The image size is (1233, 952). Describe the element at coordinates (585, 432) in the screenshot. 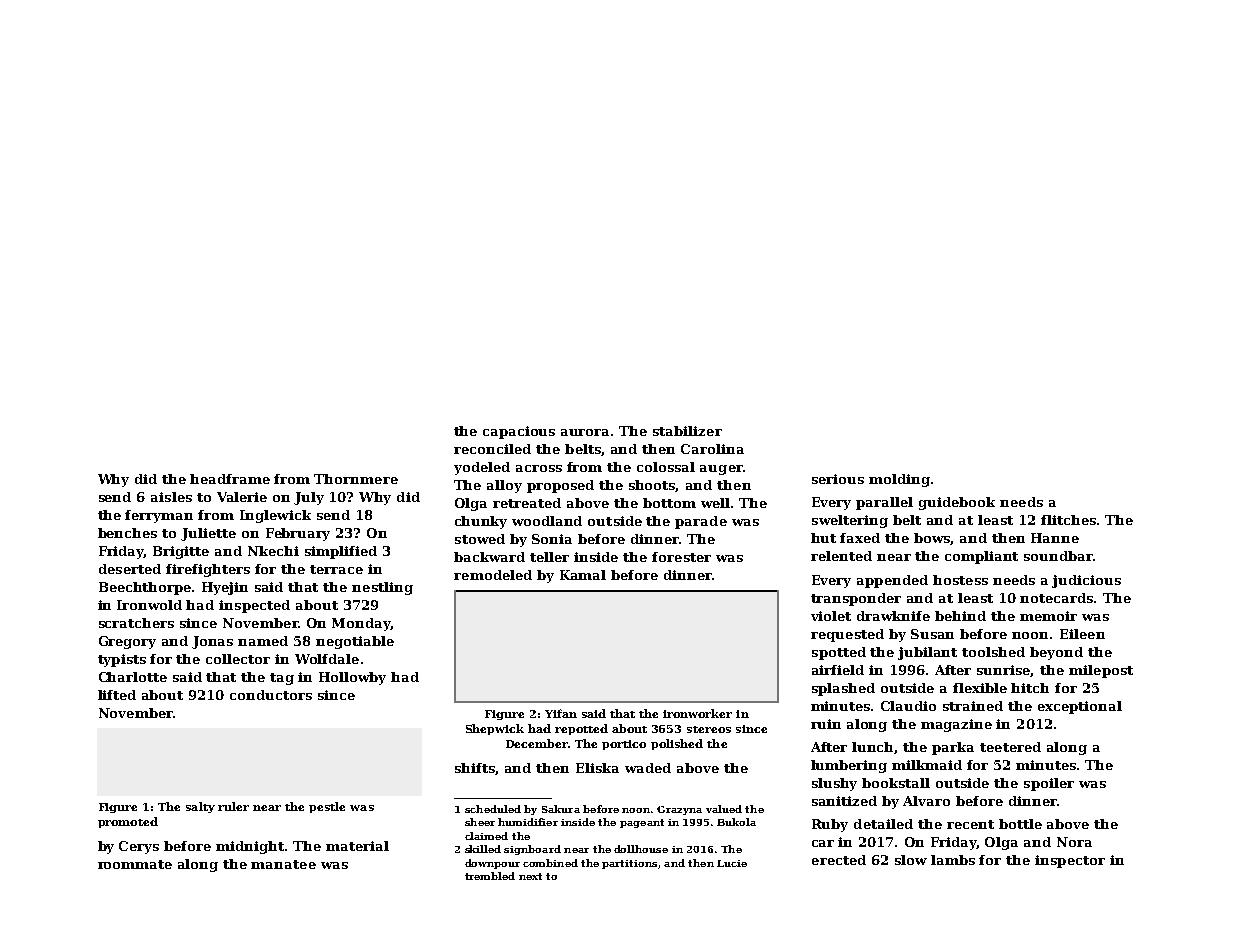

I see `aurora` at that location.
